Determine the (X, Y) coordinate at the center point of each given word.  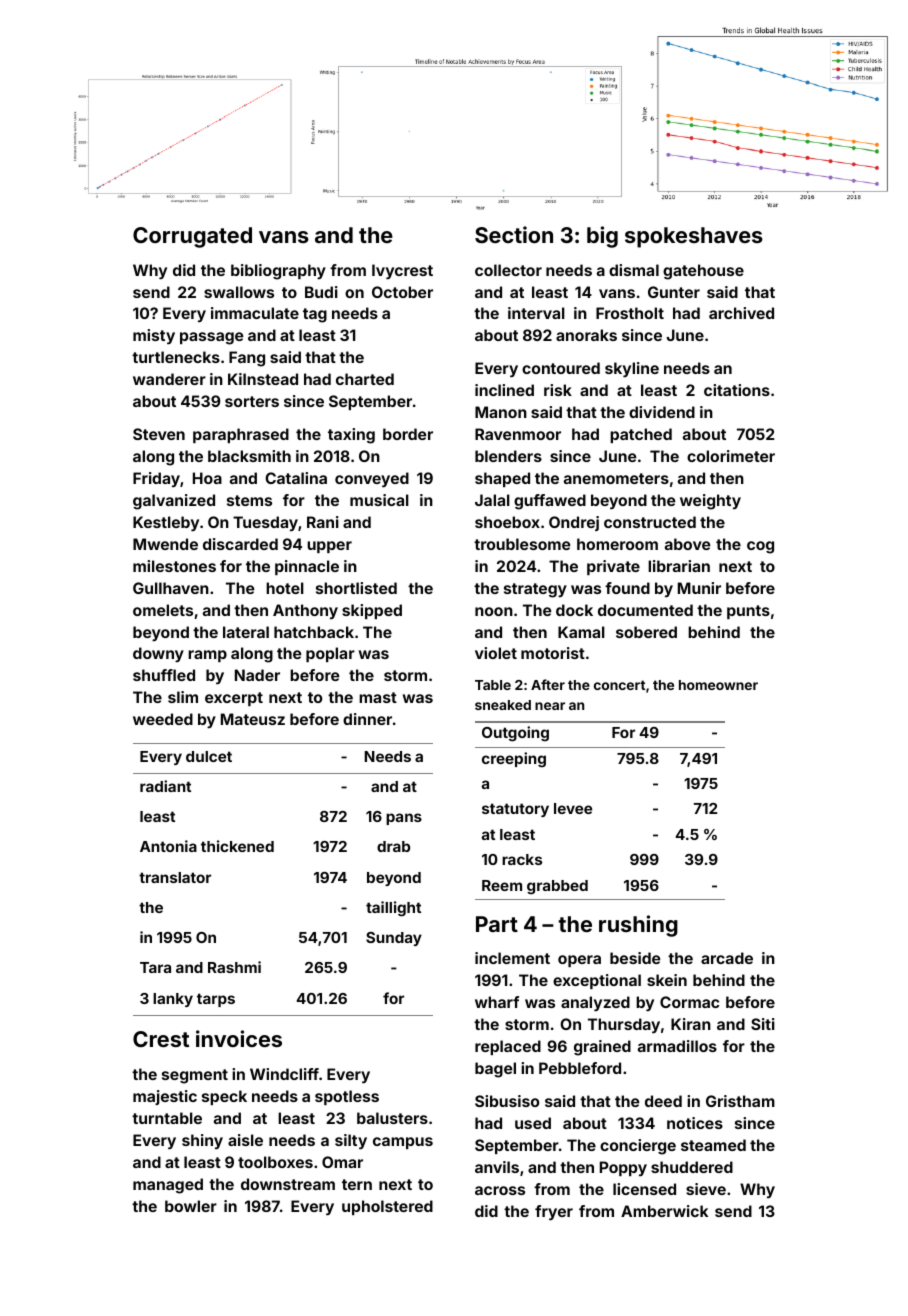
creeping (514, 760)
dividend (662, 412)
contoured (561, 368)
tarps (216, 1000)
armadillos (677, 1046)
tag (315, 315)
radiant (165, 786)
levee (573, 808)
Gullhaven (171, 588)
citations (737, 390)
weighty (710, 502)
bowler (191, 1206)
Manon (501, 412)
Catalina (296, 478)
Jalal (492, 500)
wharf (497, 1002)
